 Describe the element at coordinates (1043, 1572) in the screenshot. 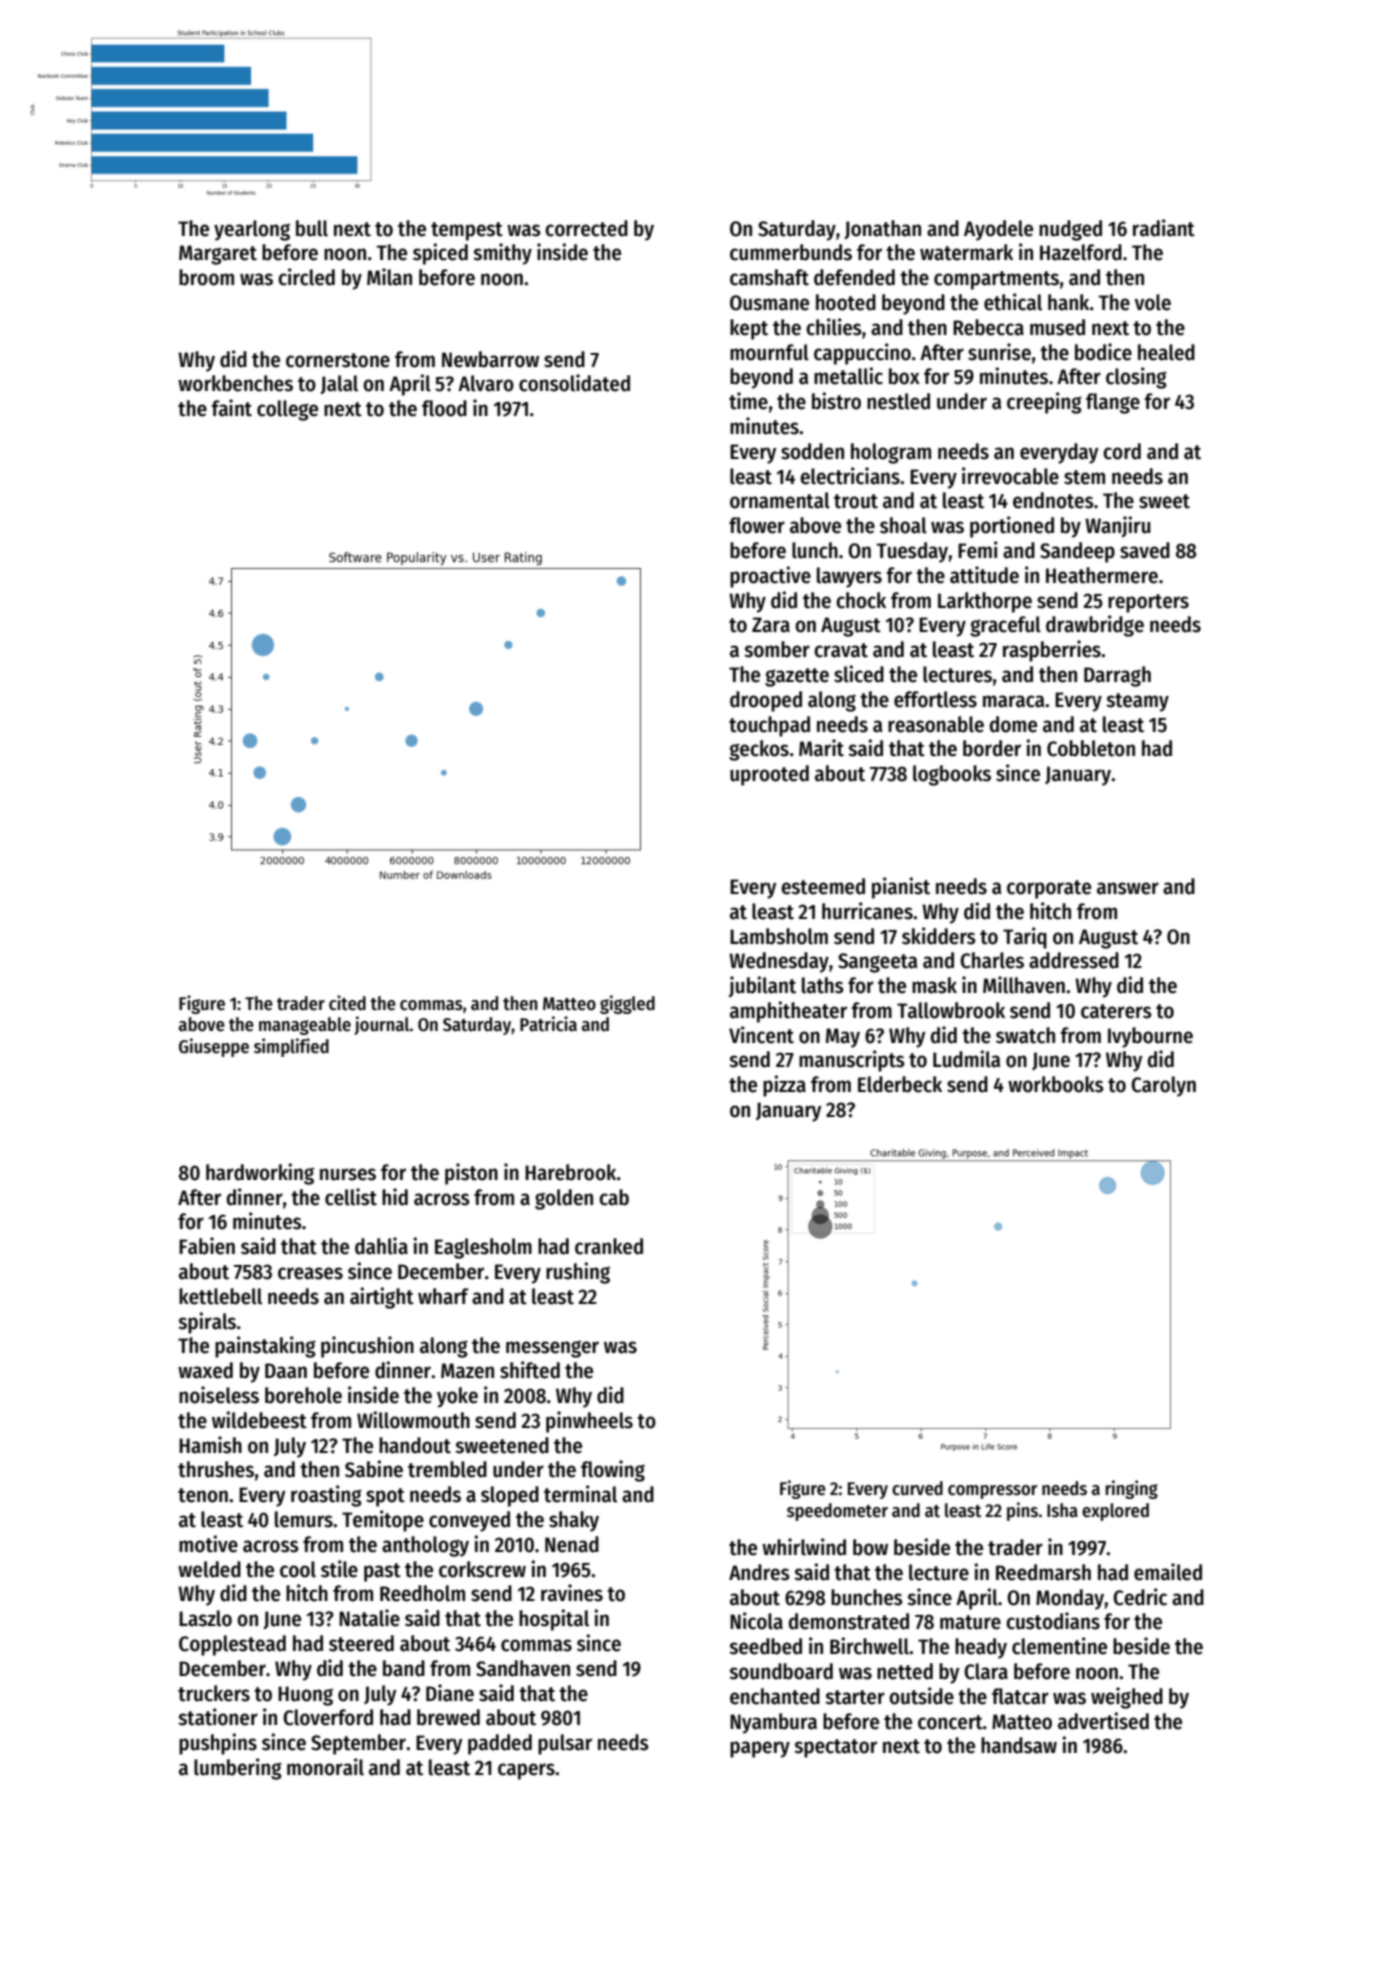

I see `Reedmarsh` at that location.
